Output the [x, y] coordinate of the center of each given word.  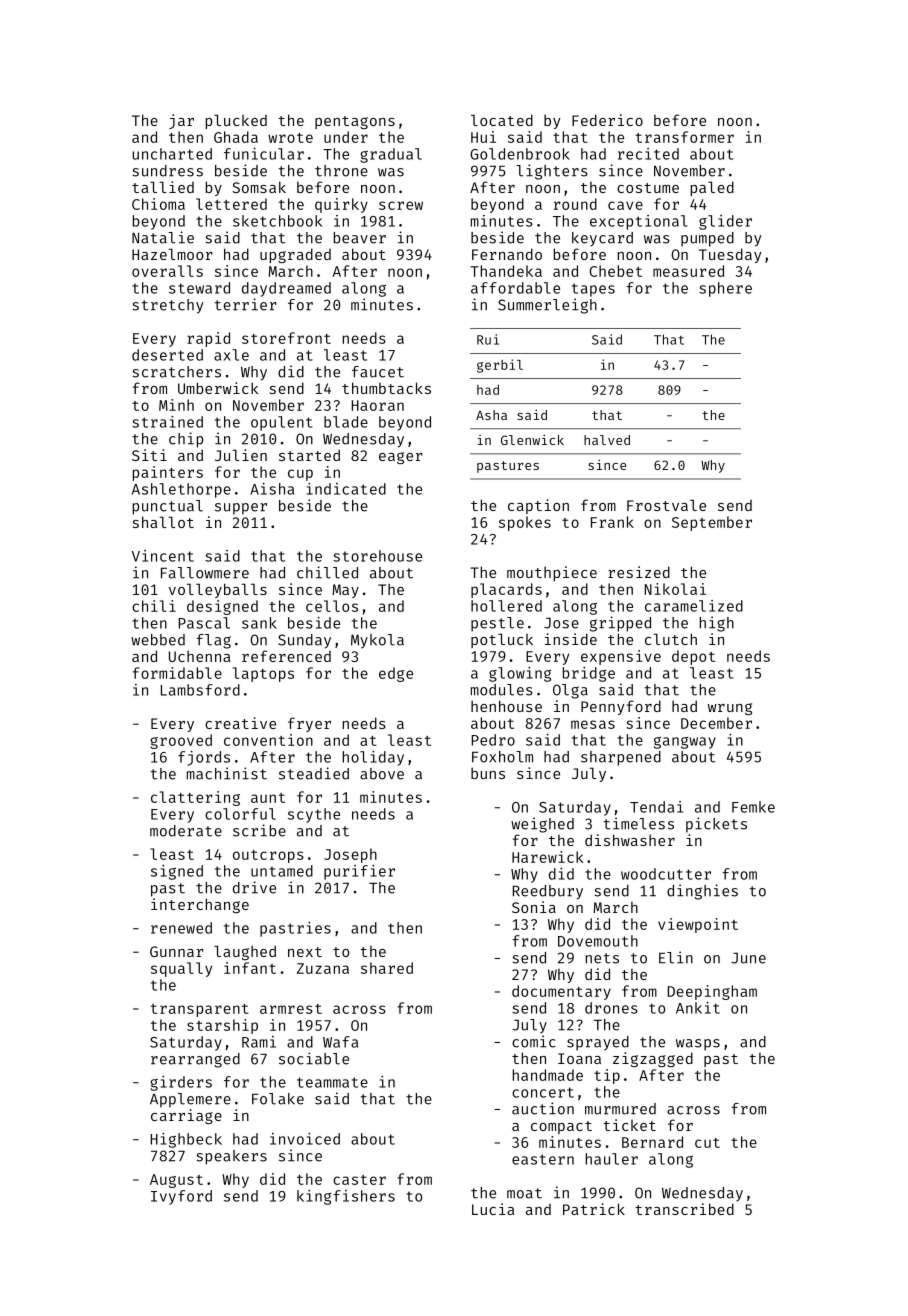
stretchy [167, 306]
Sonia [534, 907]
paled [712, 188]
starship [222, 1026]
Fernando [507, 254]
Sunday [304, 641]
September [712, 523]
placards [506, 590]
